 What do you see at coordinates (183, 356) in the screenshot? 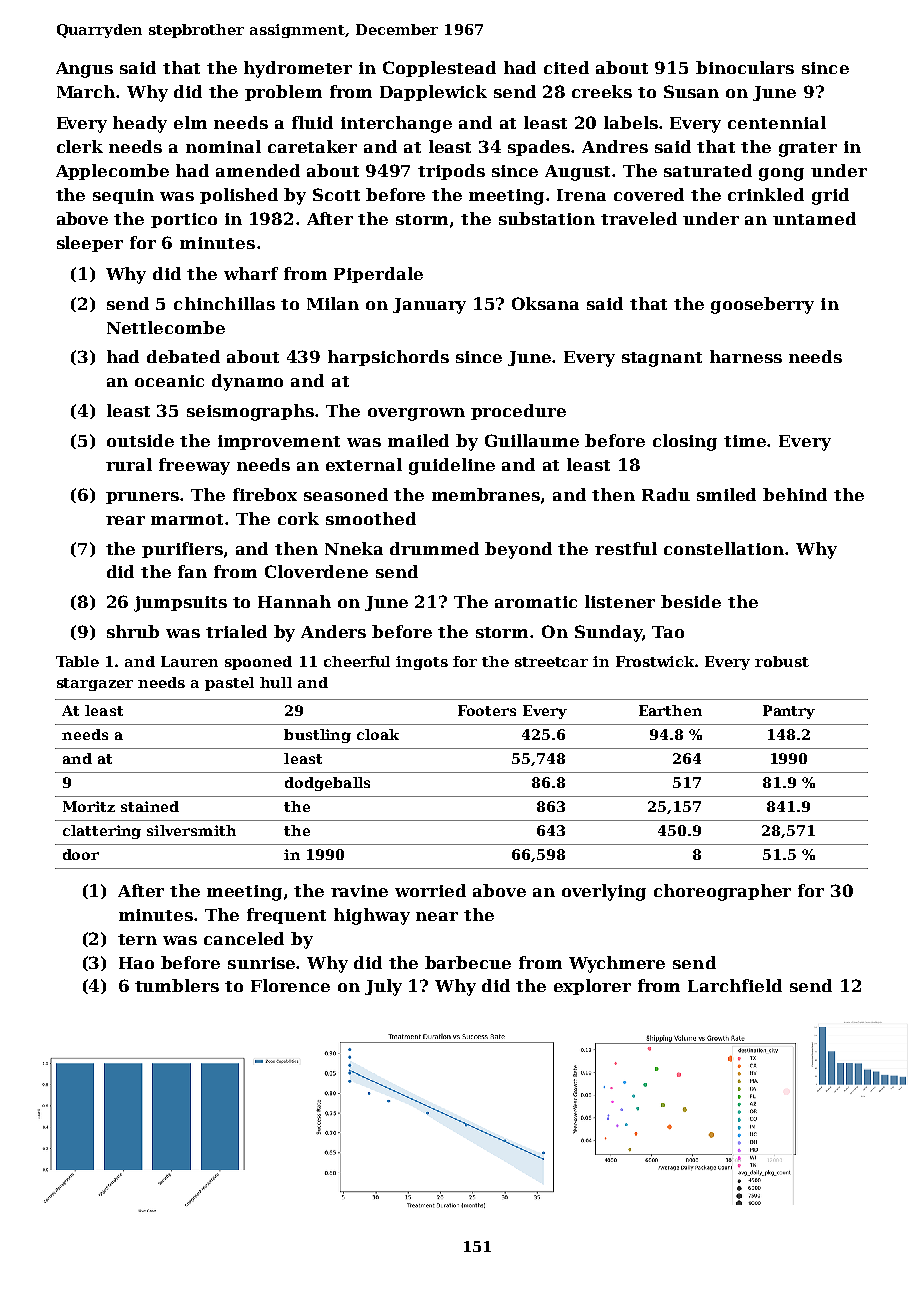
I see `debated` at bounding box center [183, 356].
